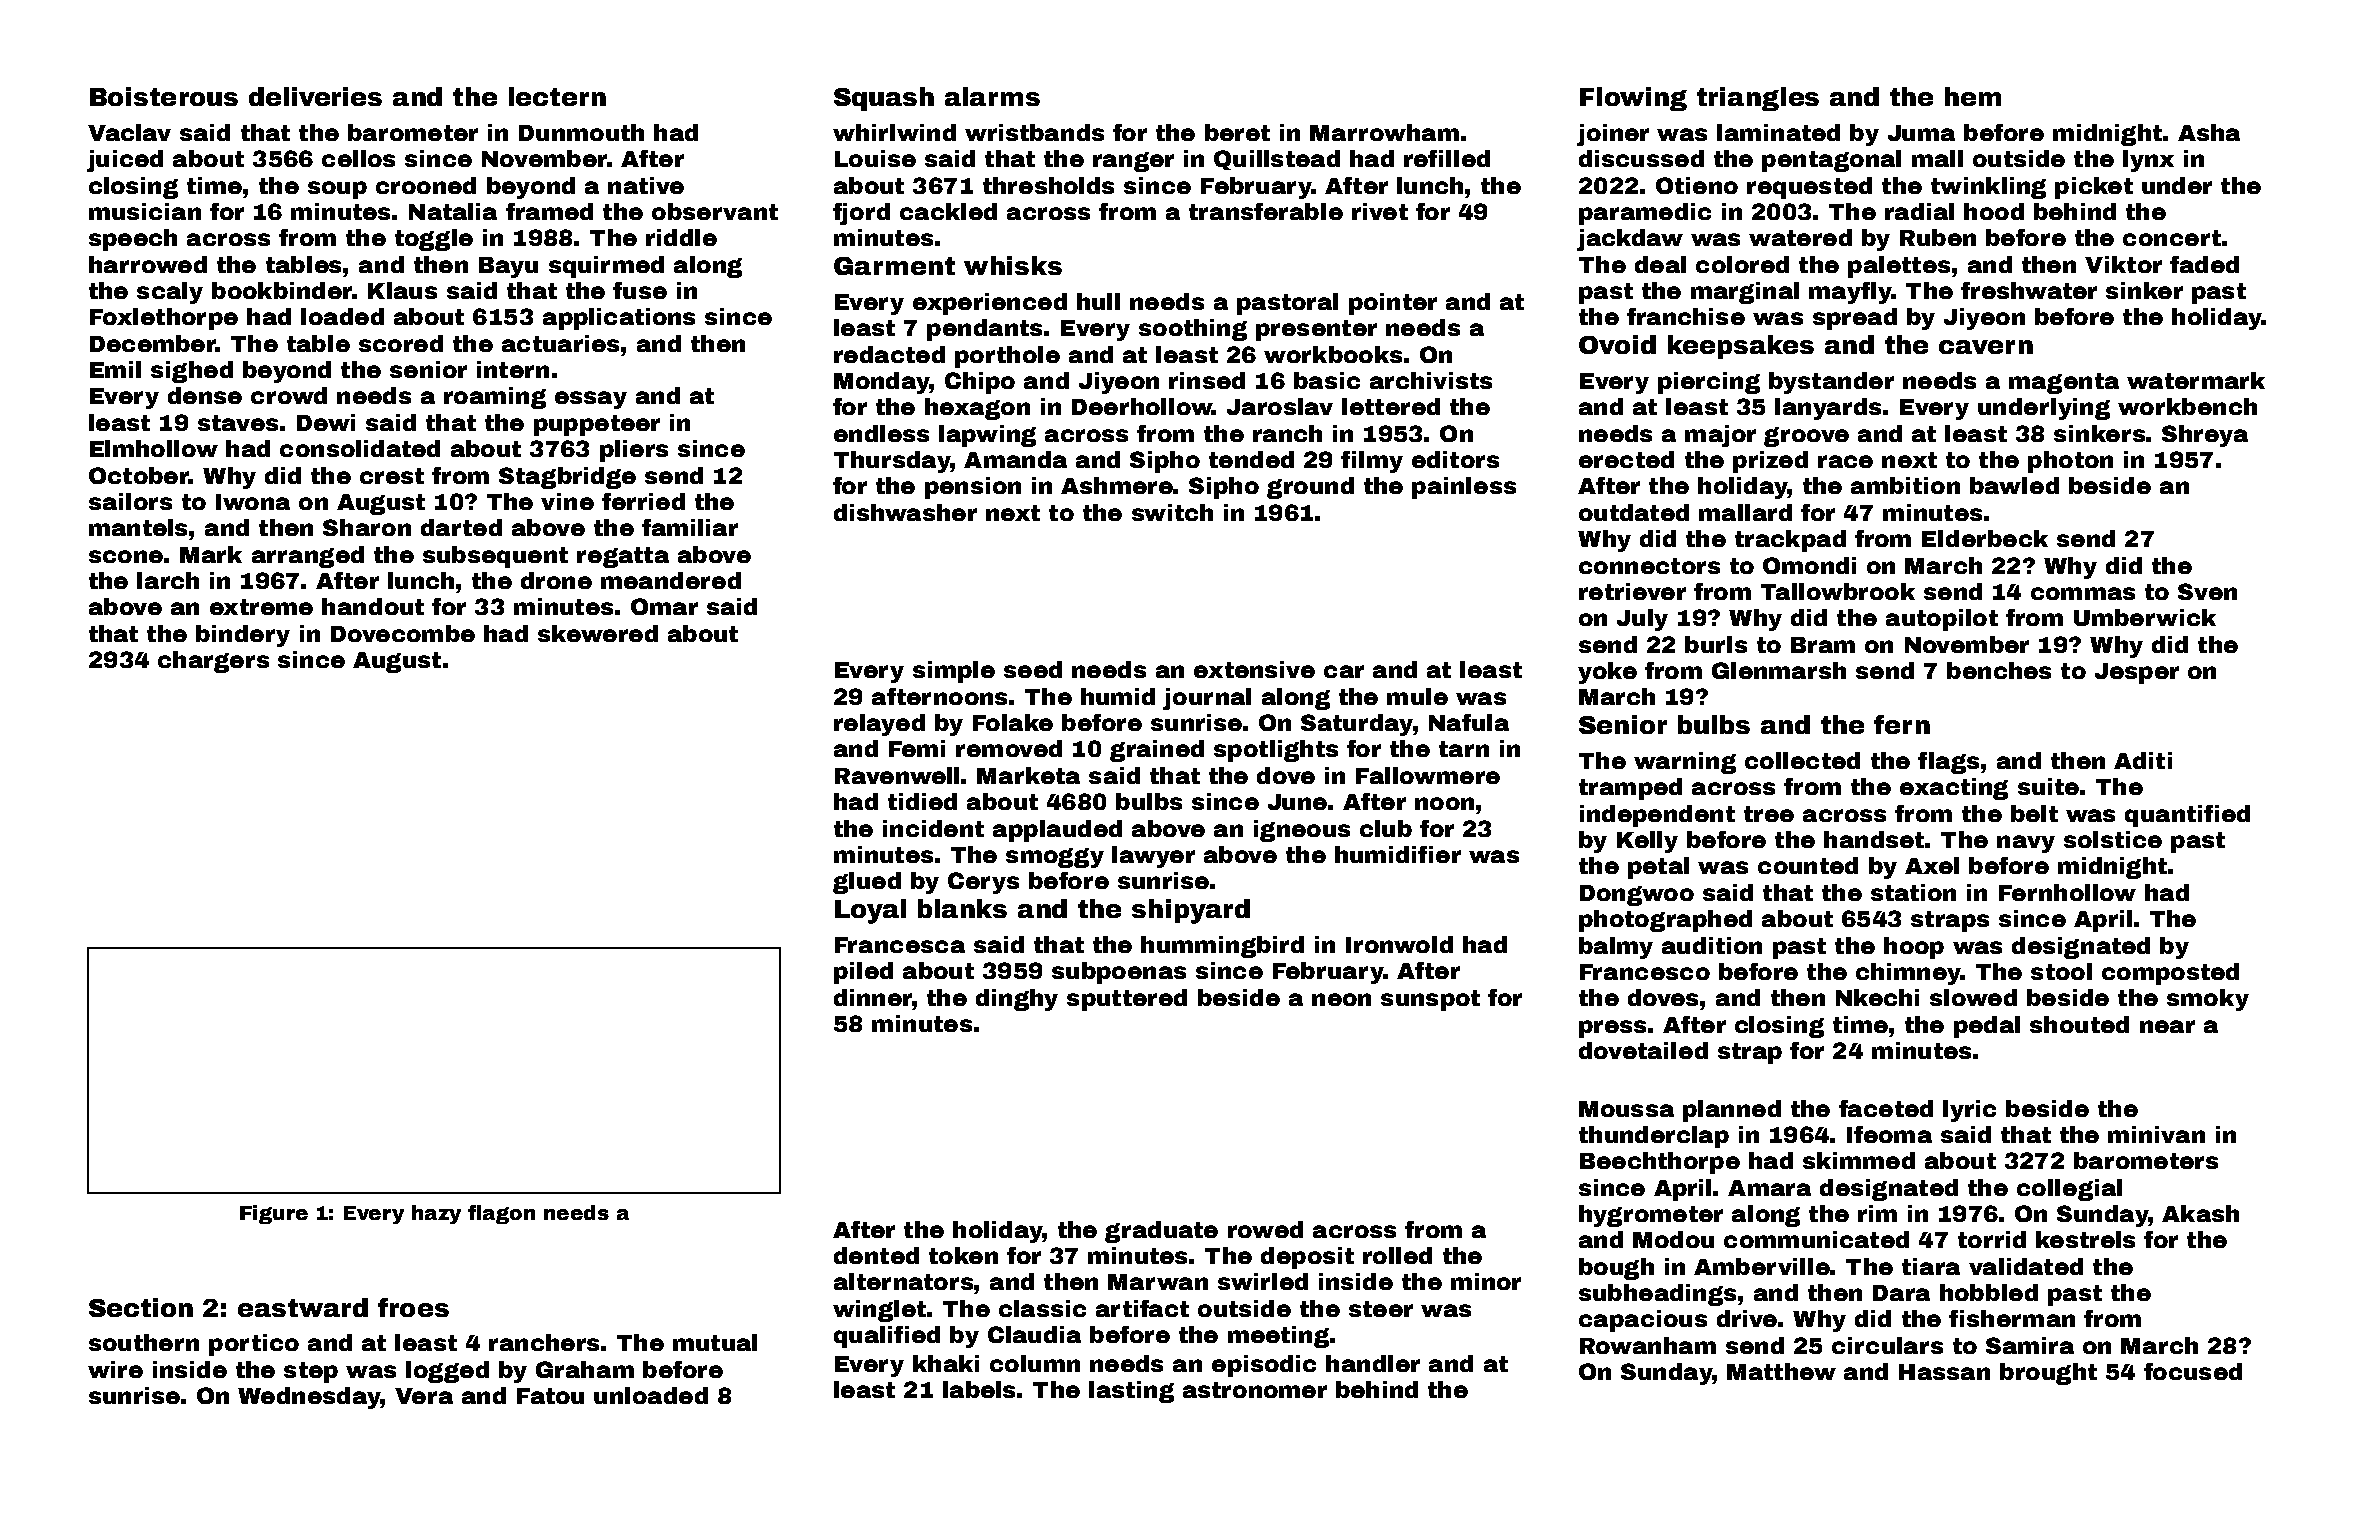 The image size is (2358, 1526). I want to click on chargers, so click(213, 662).
